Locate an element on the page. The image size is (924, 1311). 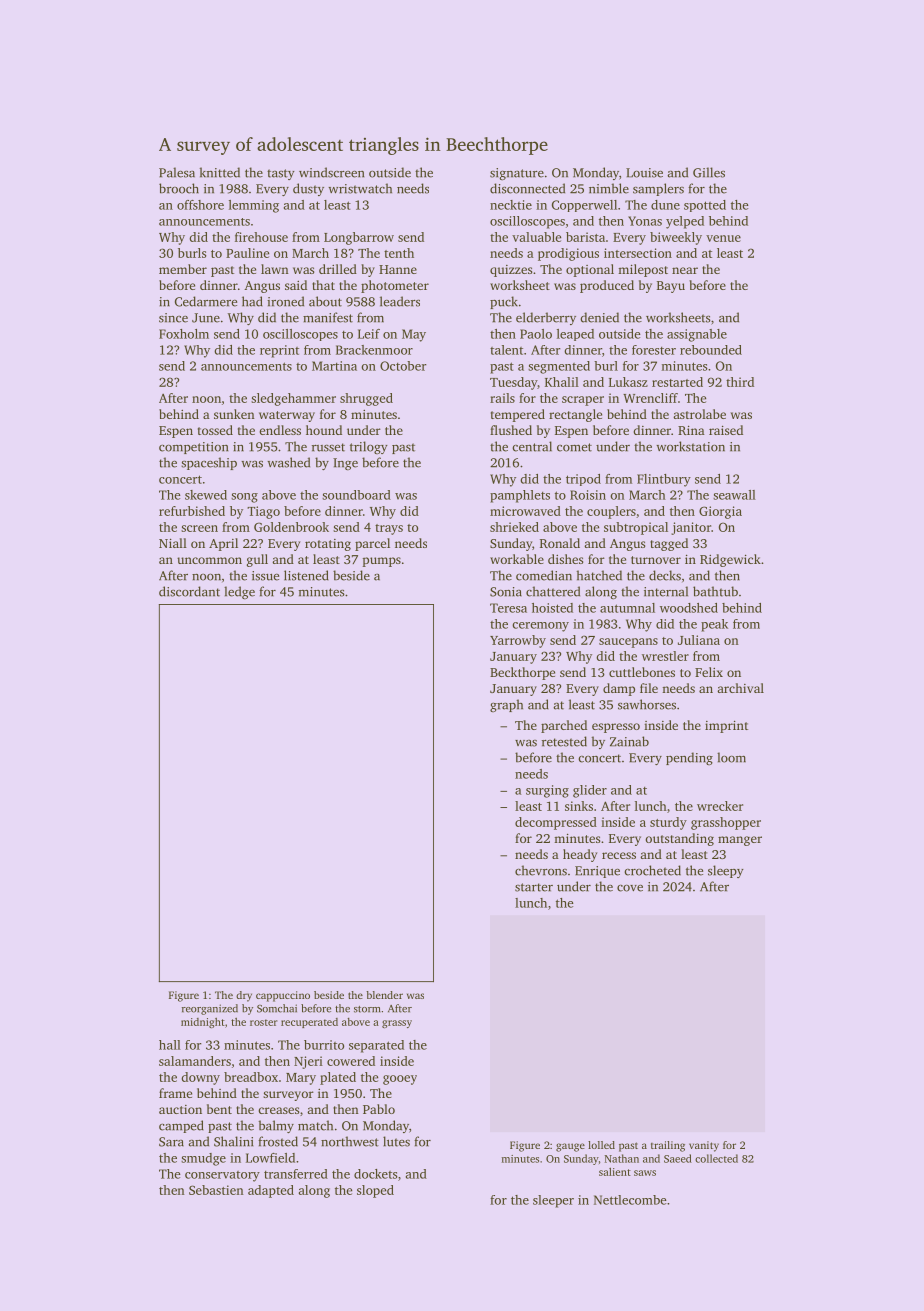
sleeper is located at coordinates (553, 1201).
